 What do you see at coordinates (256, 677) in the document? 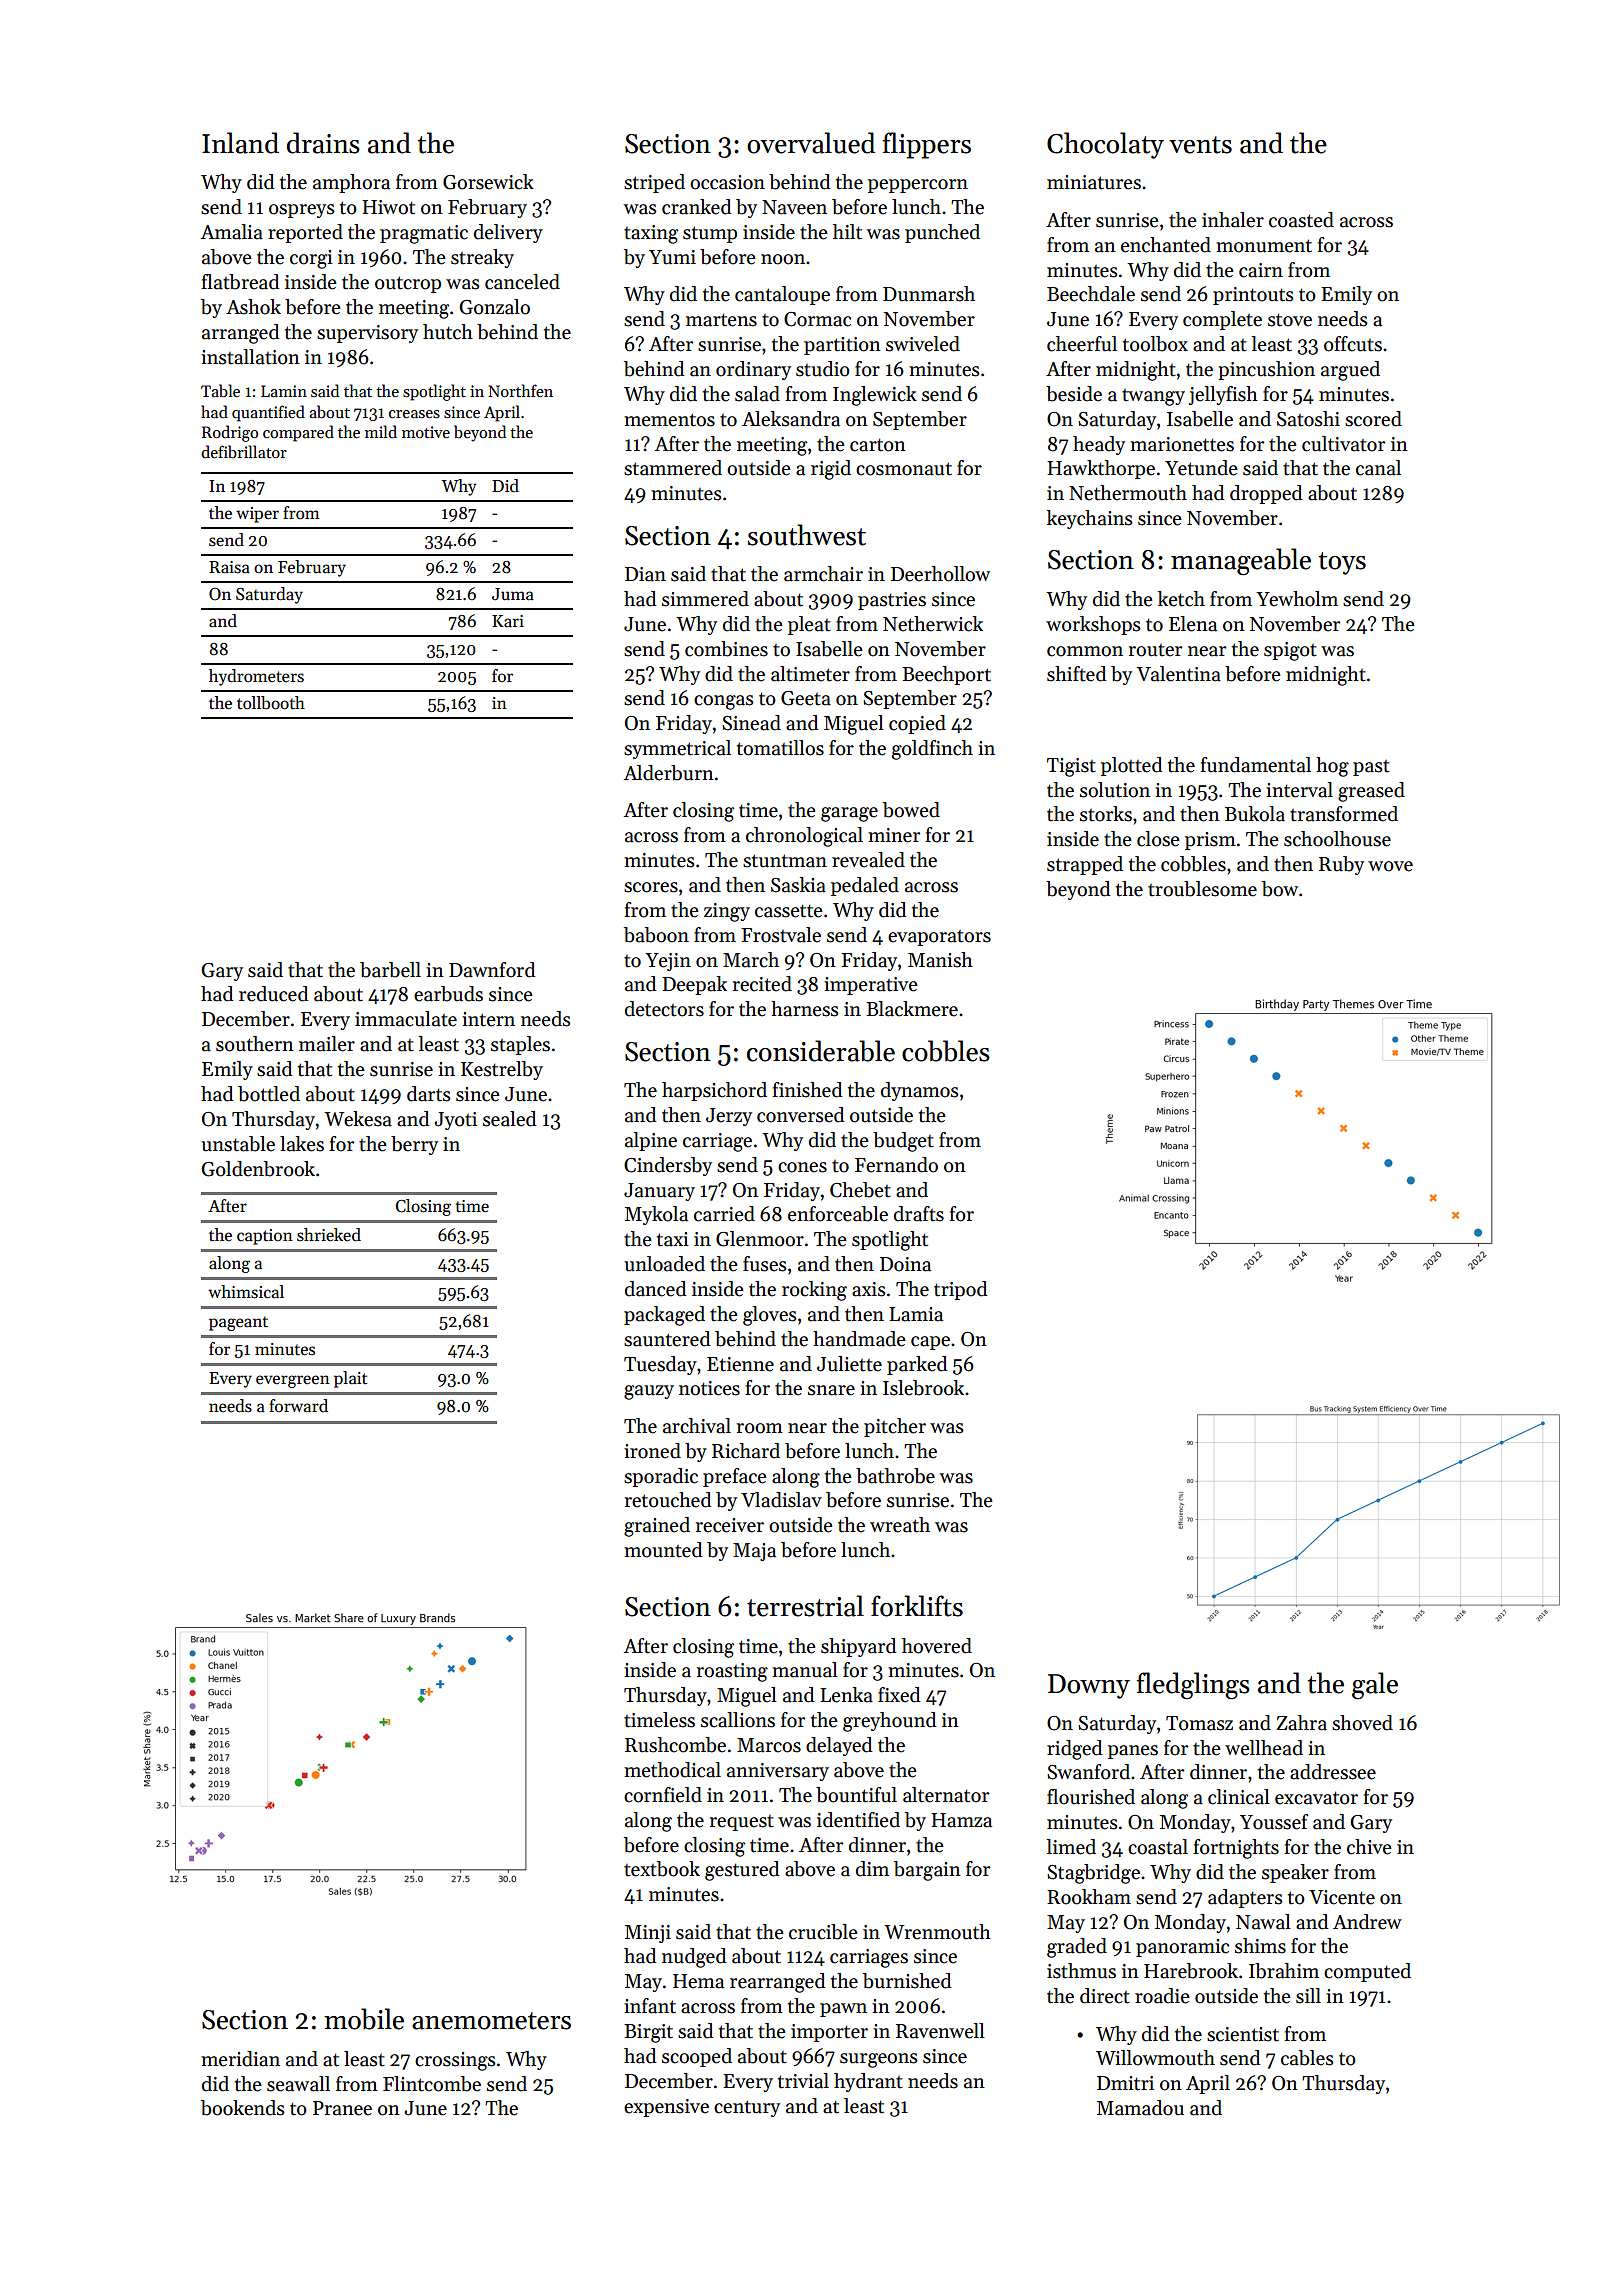
I see `hydrometers` at bounding box center [256, 677].
